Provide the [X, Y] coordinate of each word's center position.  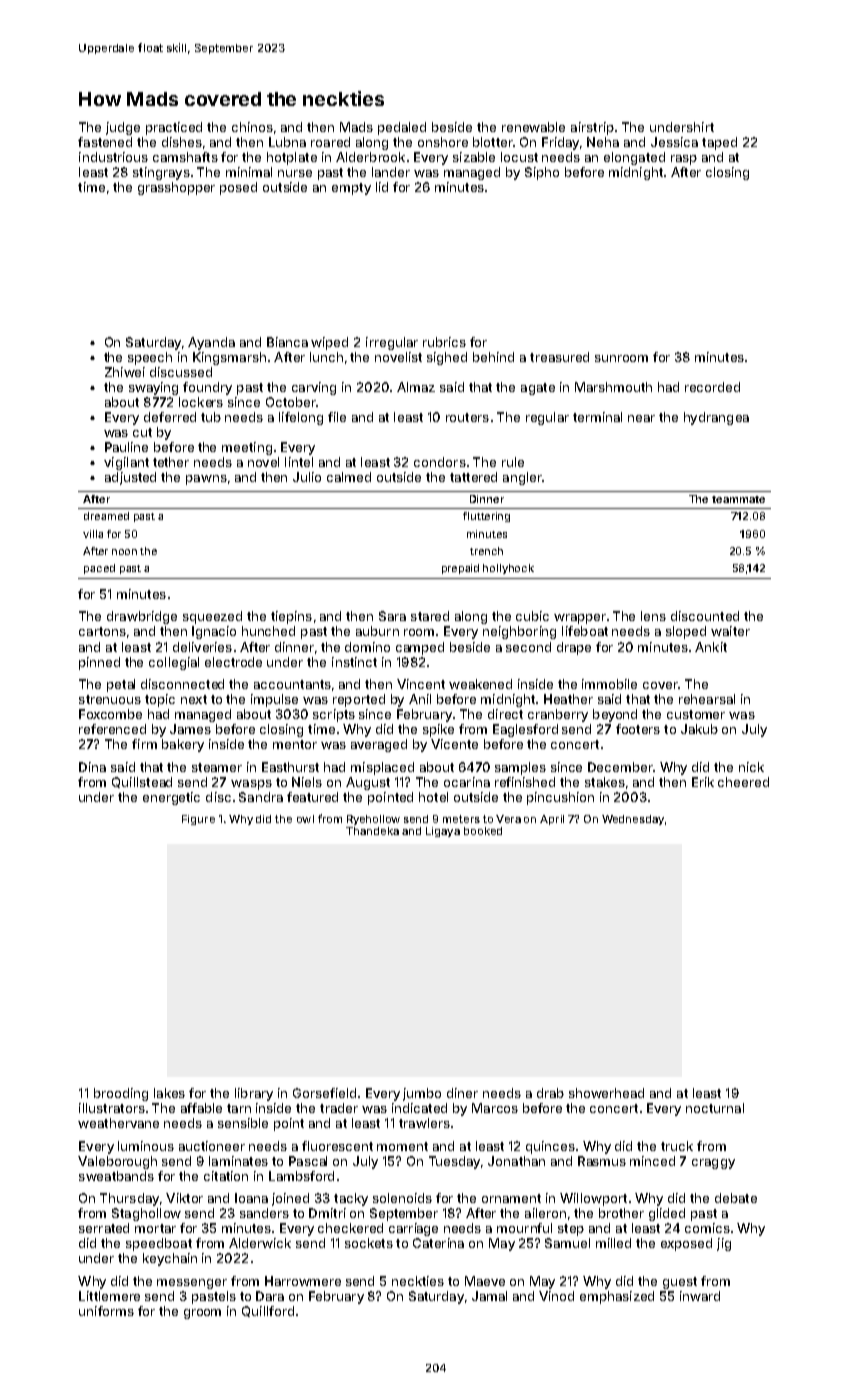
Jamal [489, 1296]
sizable [474, 157]
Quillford [268, 1311]
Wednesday [633, 820]
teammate [738, 499]
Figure [198, 820]
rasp [684, 160]
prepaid [460, 569]
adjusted [130, 478]
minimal [249, 172]
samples [520, 768]
